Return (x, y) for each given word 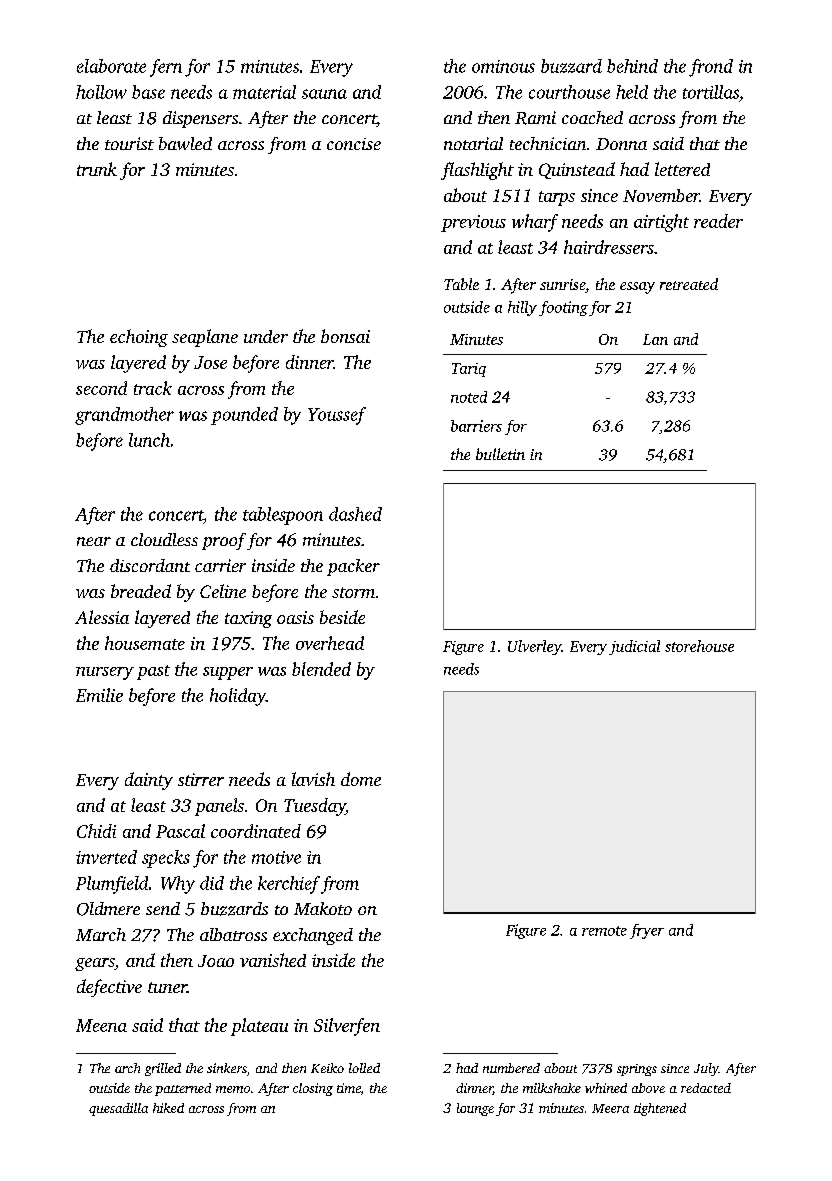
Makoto (323, 908)
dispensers (200, 119)
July (706, 1069)
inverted (106, 857)
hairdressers (609, 247)
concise (354, 144)
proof (224, 541)
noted (469, 397)
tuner (167, 987)
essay (637, 288)
